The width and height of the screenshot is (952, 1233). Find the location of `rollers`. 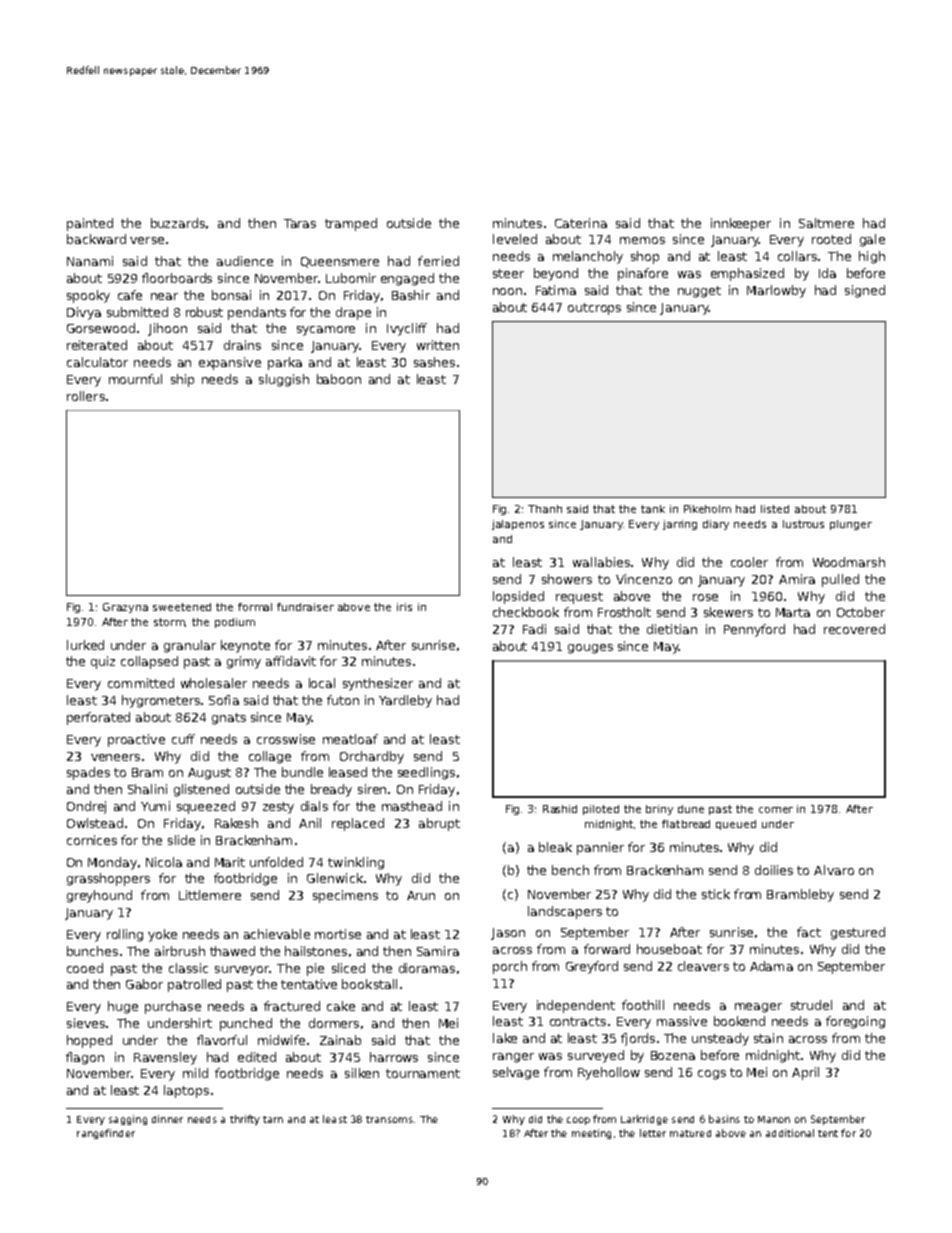

rollers is located at coordinates (86, 396).
